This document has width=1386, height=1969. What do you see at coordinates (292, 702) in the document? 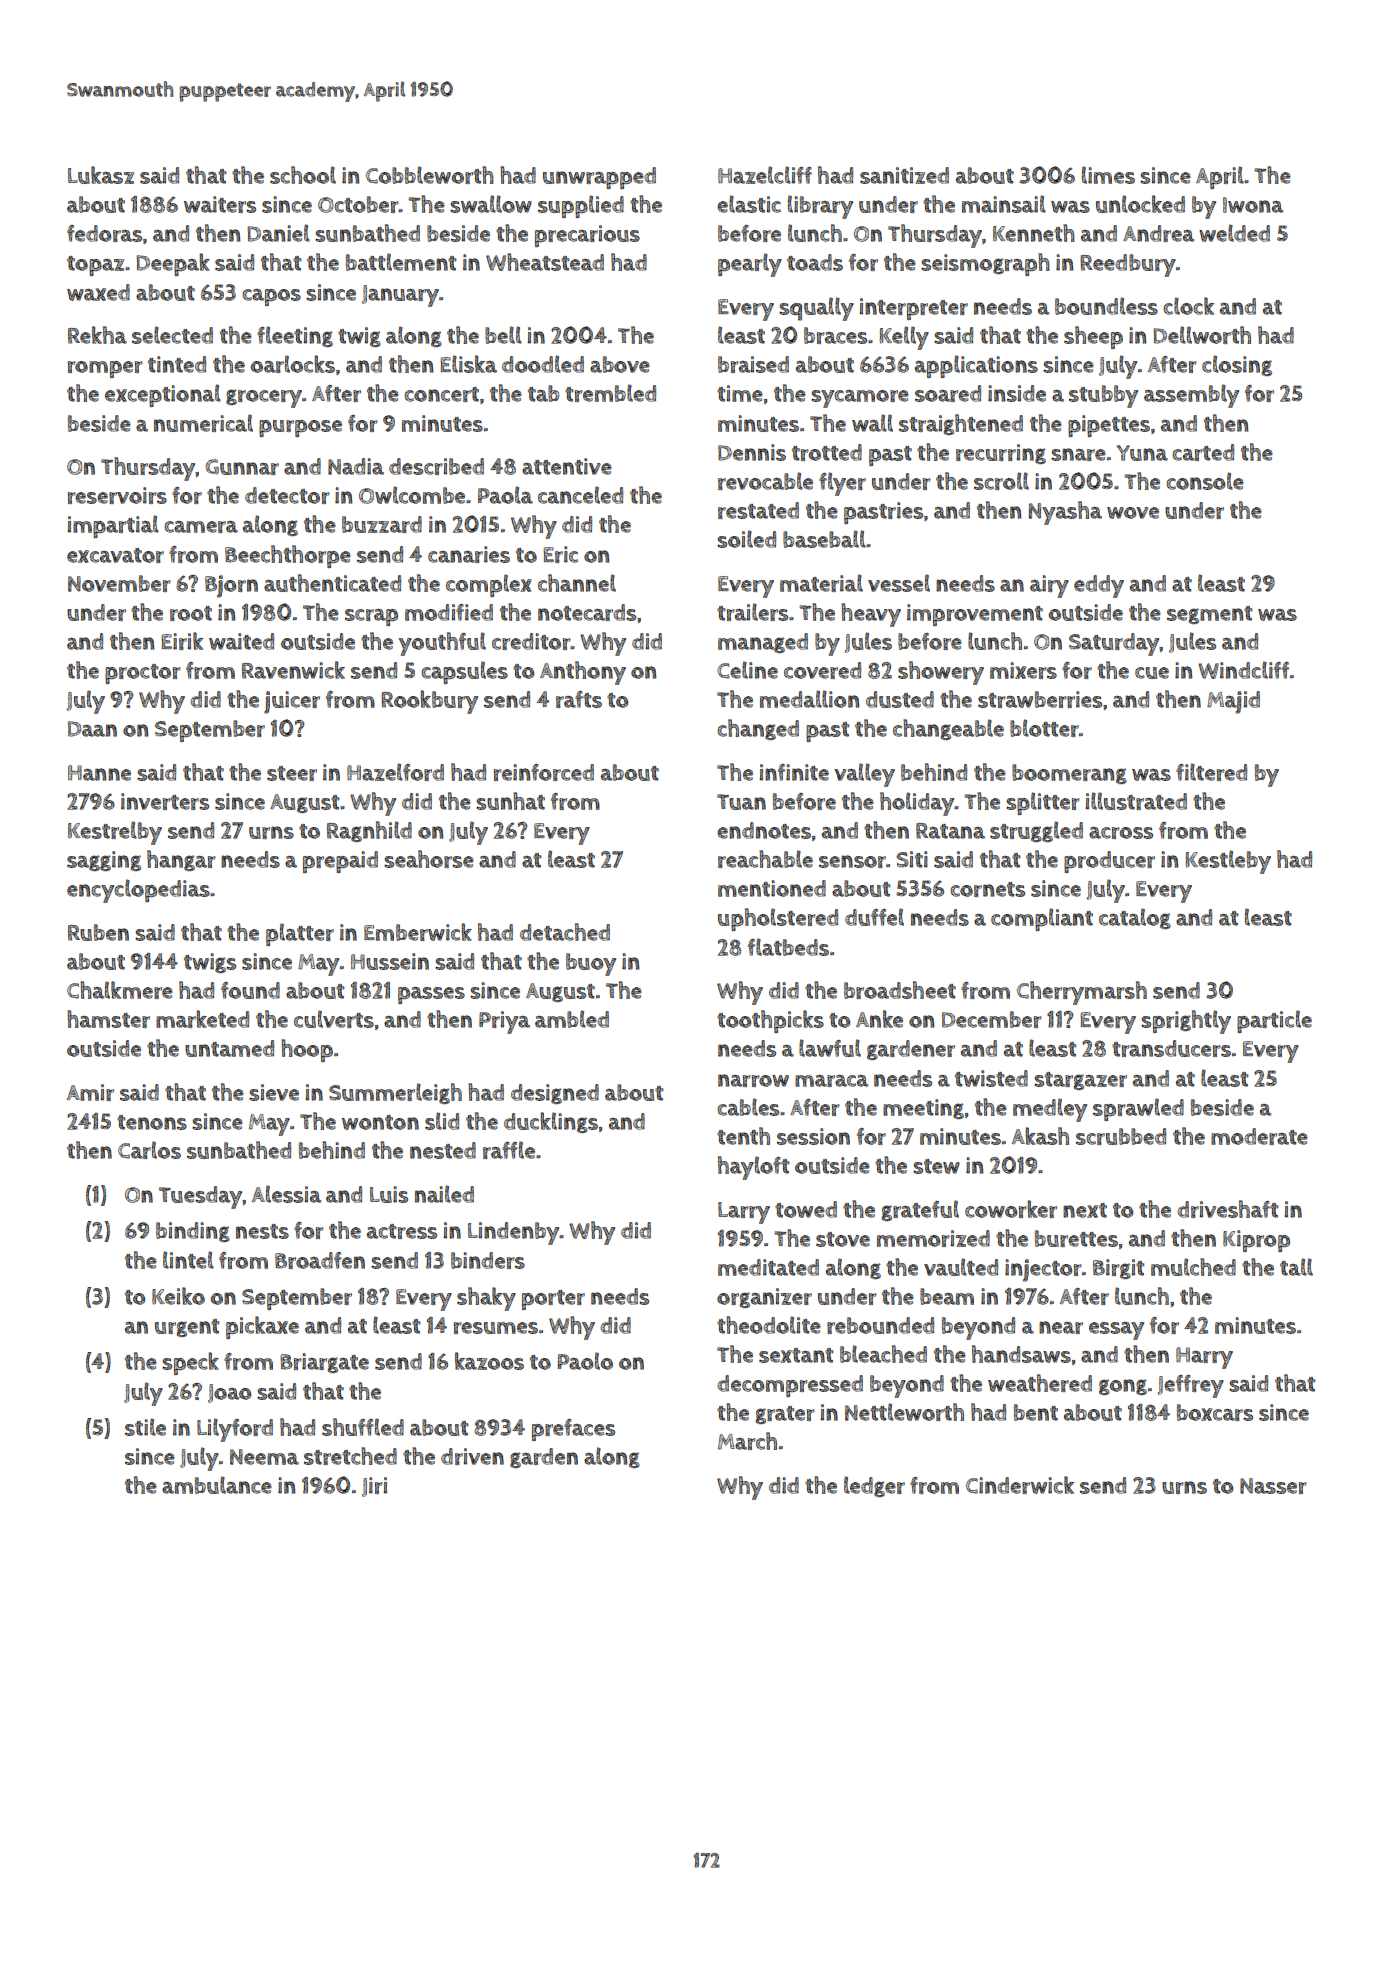
I see `juicer` at bounding box center [292, 702].
